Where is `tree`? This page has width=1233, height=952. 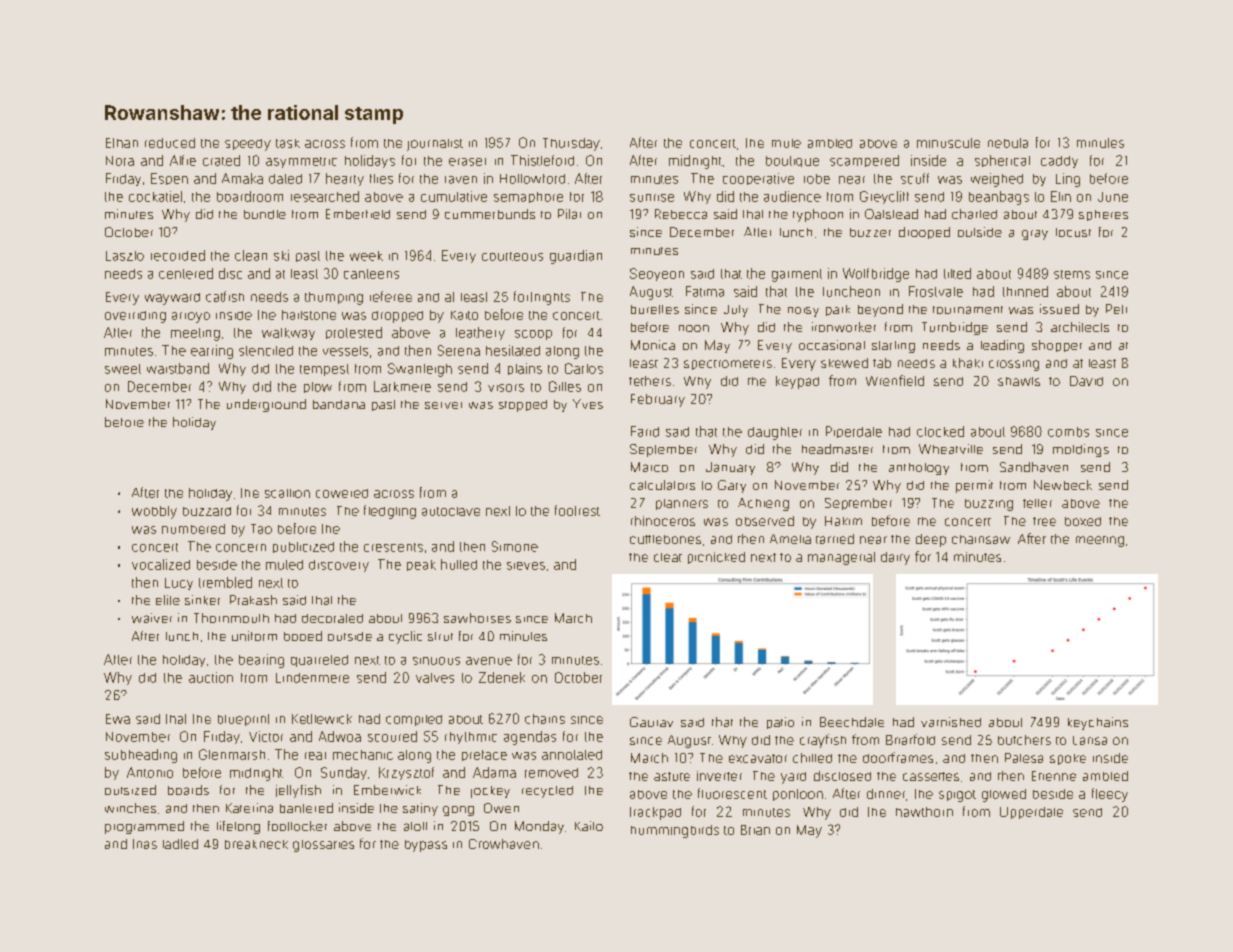
tree is located at coordinates (1044, 521).
